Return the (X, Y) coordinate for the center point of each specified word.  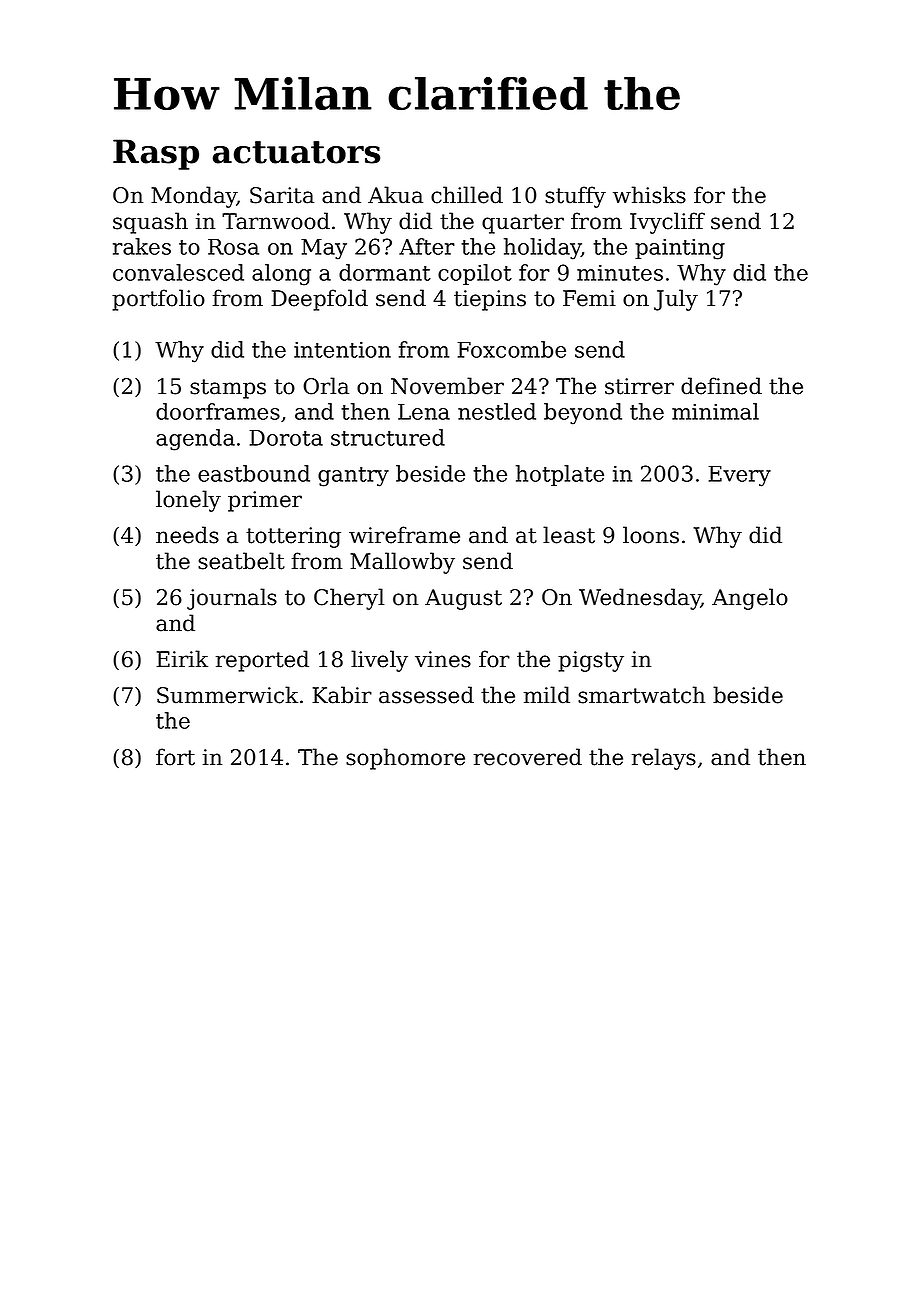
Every (739, 476)
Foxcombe (511, 349)
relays (664, 759)
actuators (296, 152)
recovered (528, 757)
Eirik (182, 658)
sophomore (405, 759)
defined (721, 386)
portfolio (158, 300)
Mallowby (402, 563)
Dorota (286, 438)
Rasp (156, 154)
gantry (353, 477)
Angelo (750, 599)
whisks (649, 195)
